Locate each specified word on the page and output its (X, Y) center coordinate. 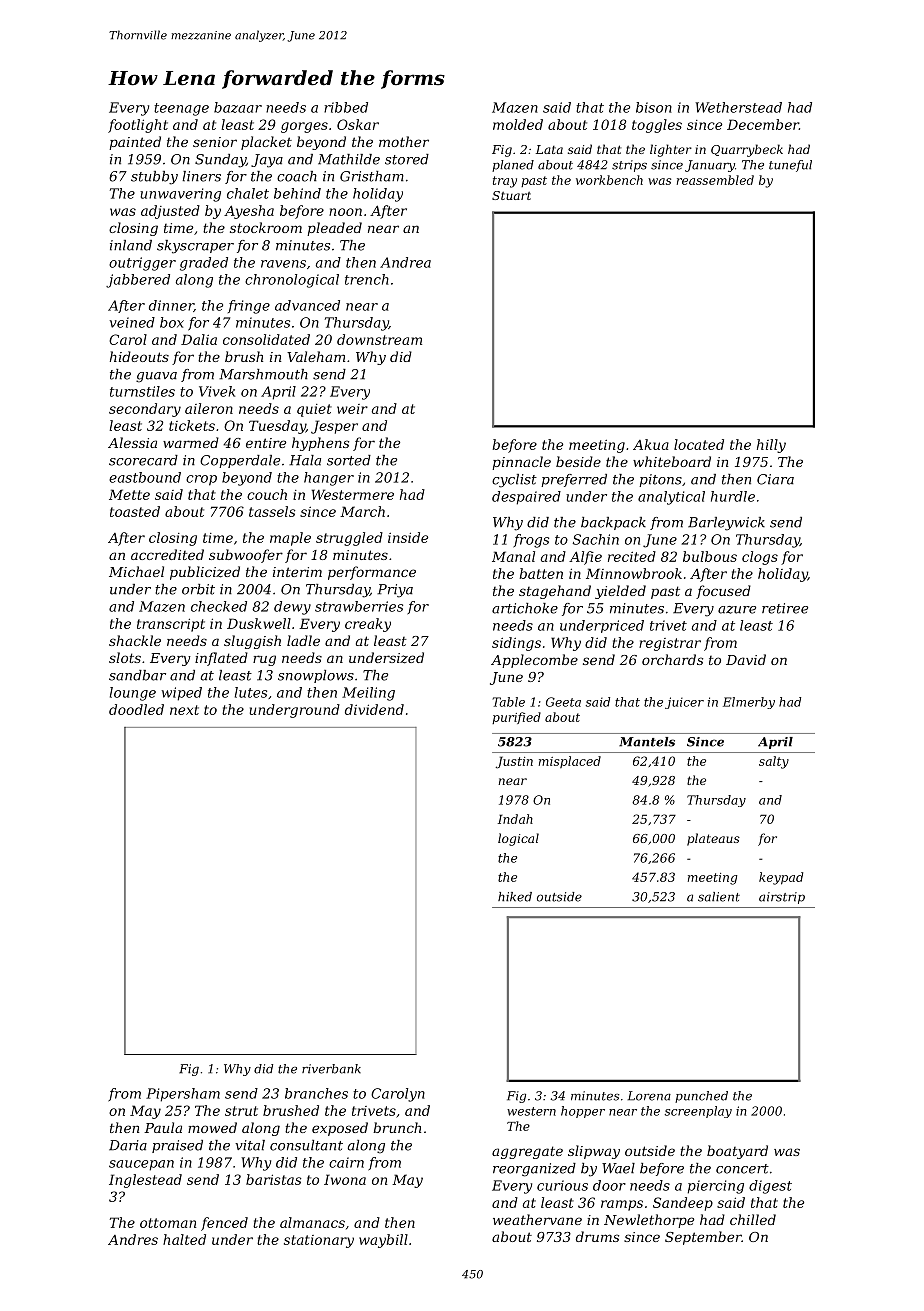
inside (408, 537)
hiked (515, 897)
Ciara (775, 479)
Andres (133, 1239)
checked (219, 606)
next (184, 710)
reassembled (715, 180)
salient (719, 897)
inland (131, 245)
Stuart (511, 195)
